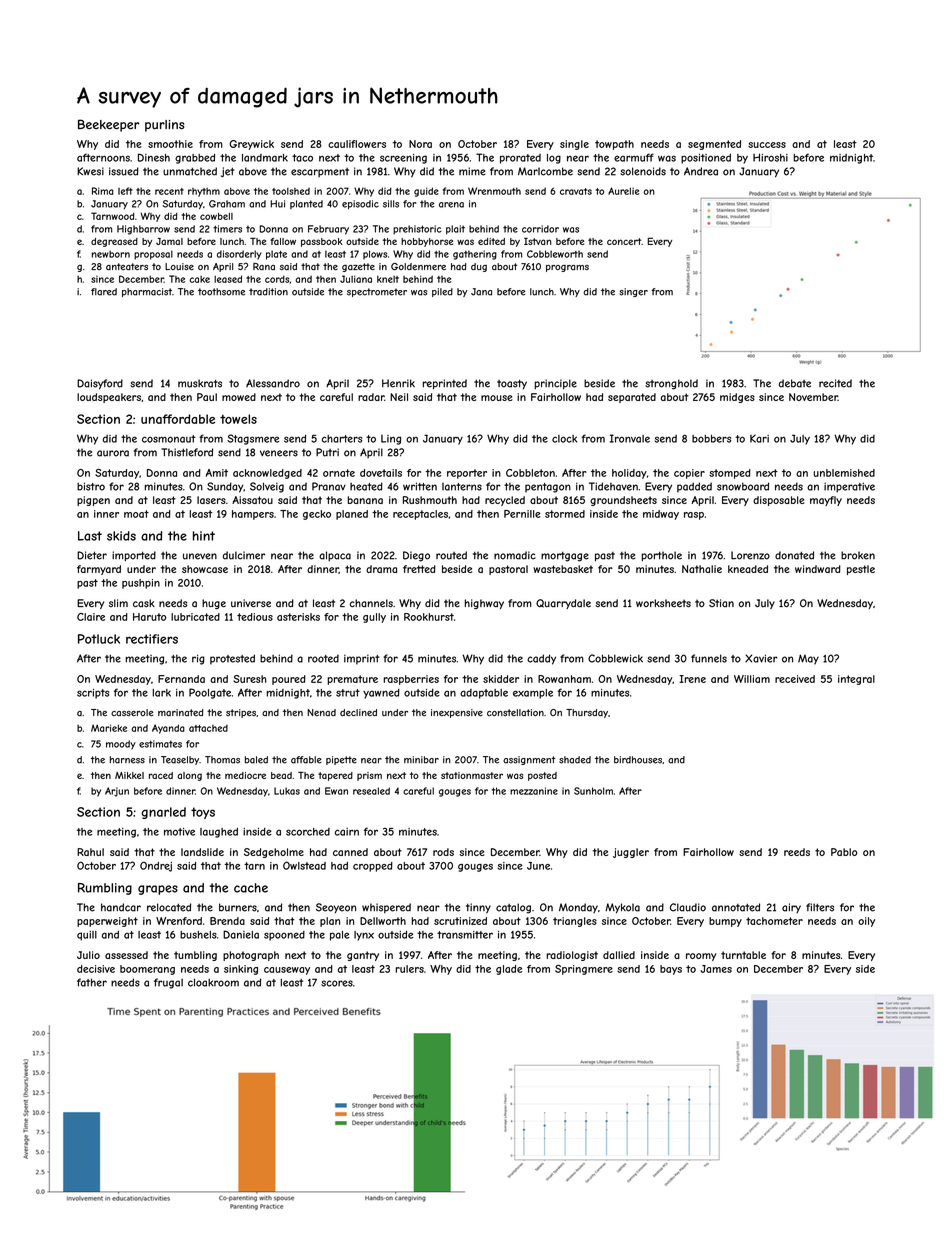 This screenshot has width=952, height=1233. What do you see at coordinates (795, 679) in the screenshot?
I see `received` at bounding box center [795, 679].
